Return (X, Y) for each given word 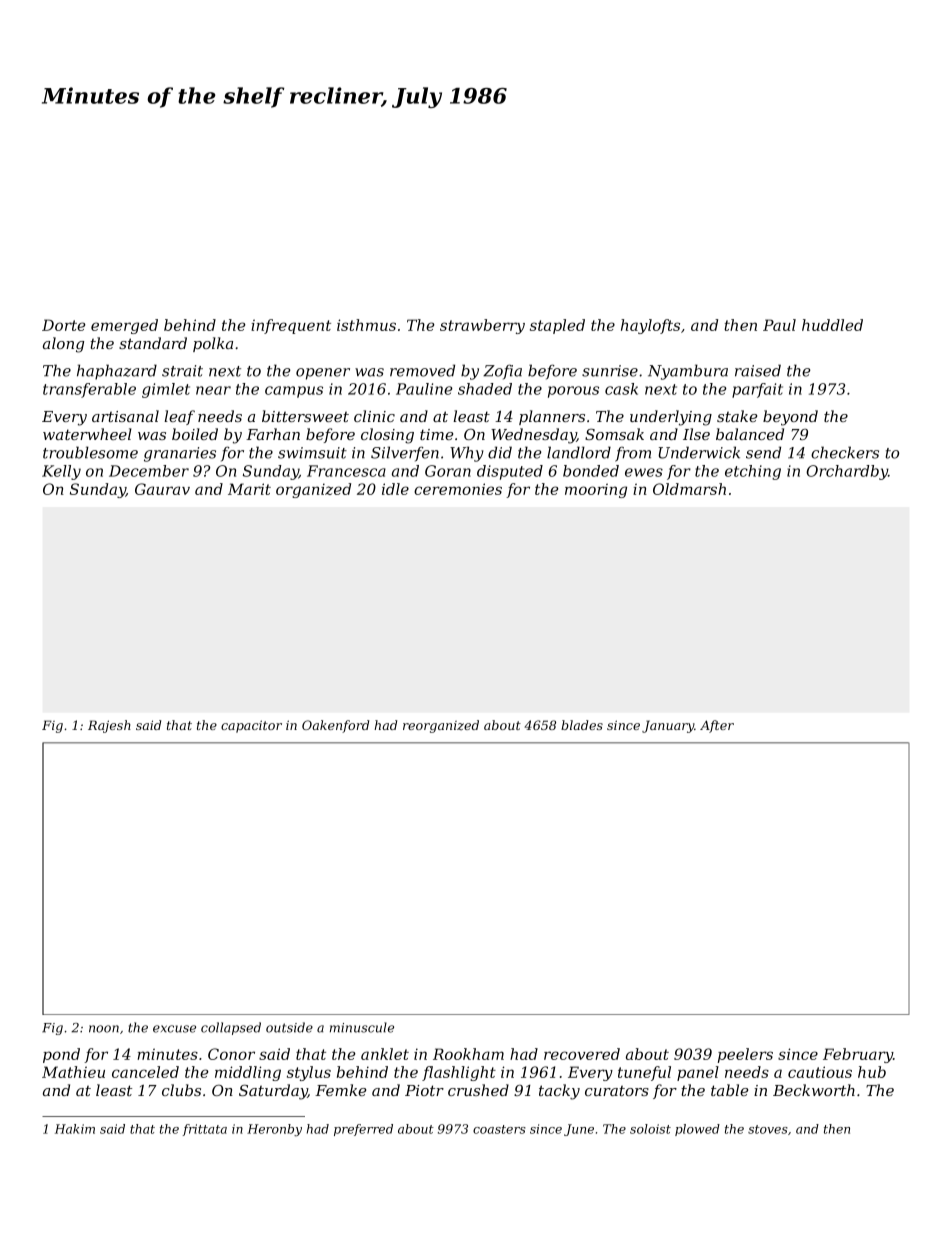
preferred (363, 1130)
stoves (768, 1129)
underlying (671, 418)
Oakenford (335, 726)
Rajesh (109, 726)
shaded (485, 389)
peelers (745, 1055)
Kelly (61, 472)
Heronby (274, 1130)
